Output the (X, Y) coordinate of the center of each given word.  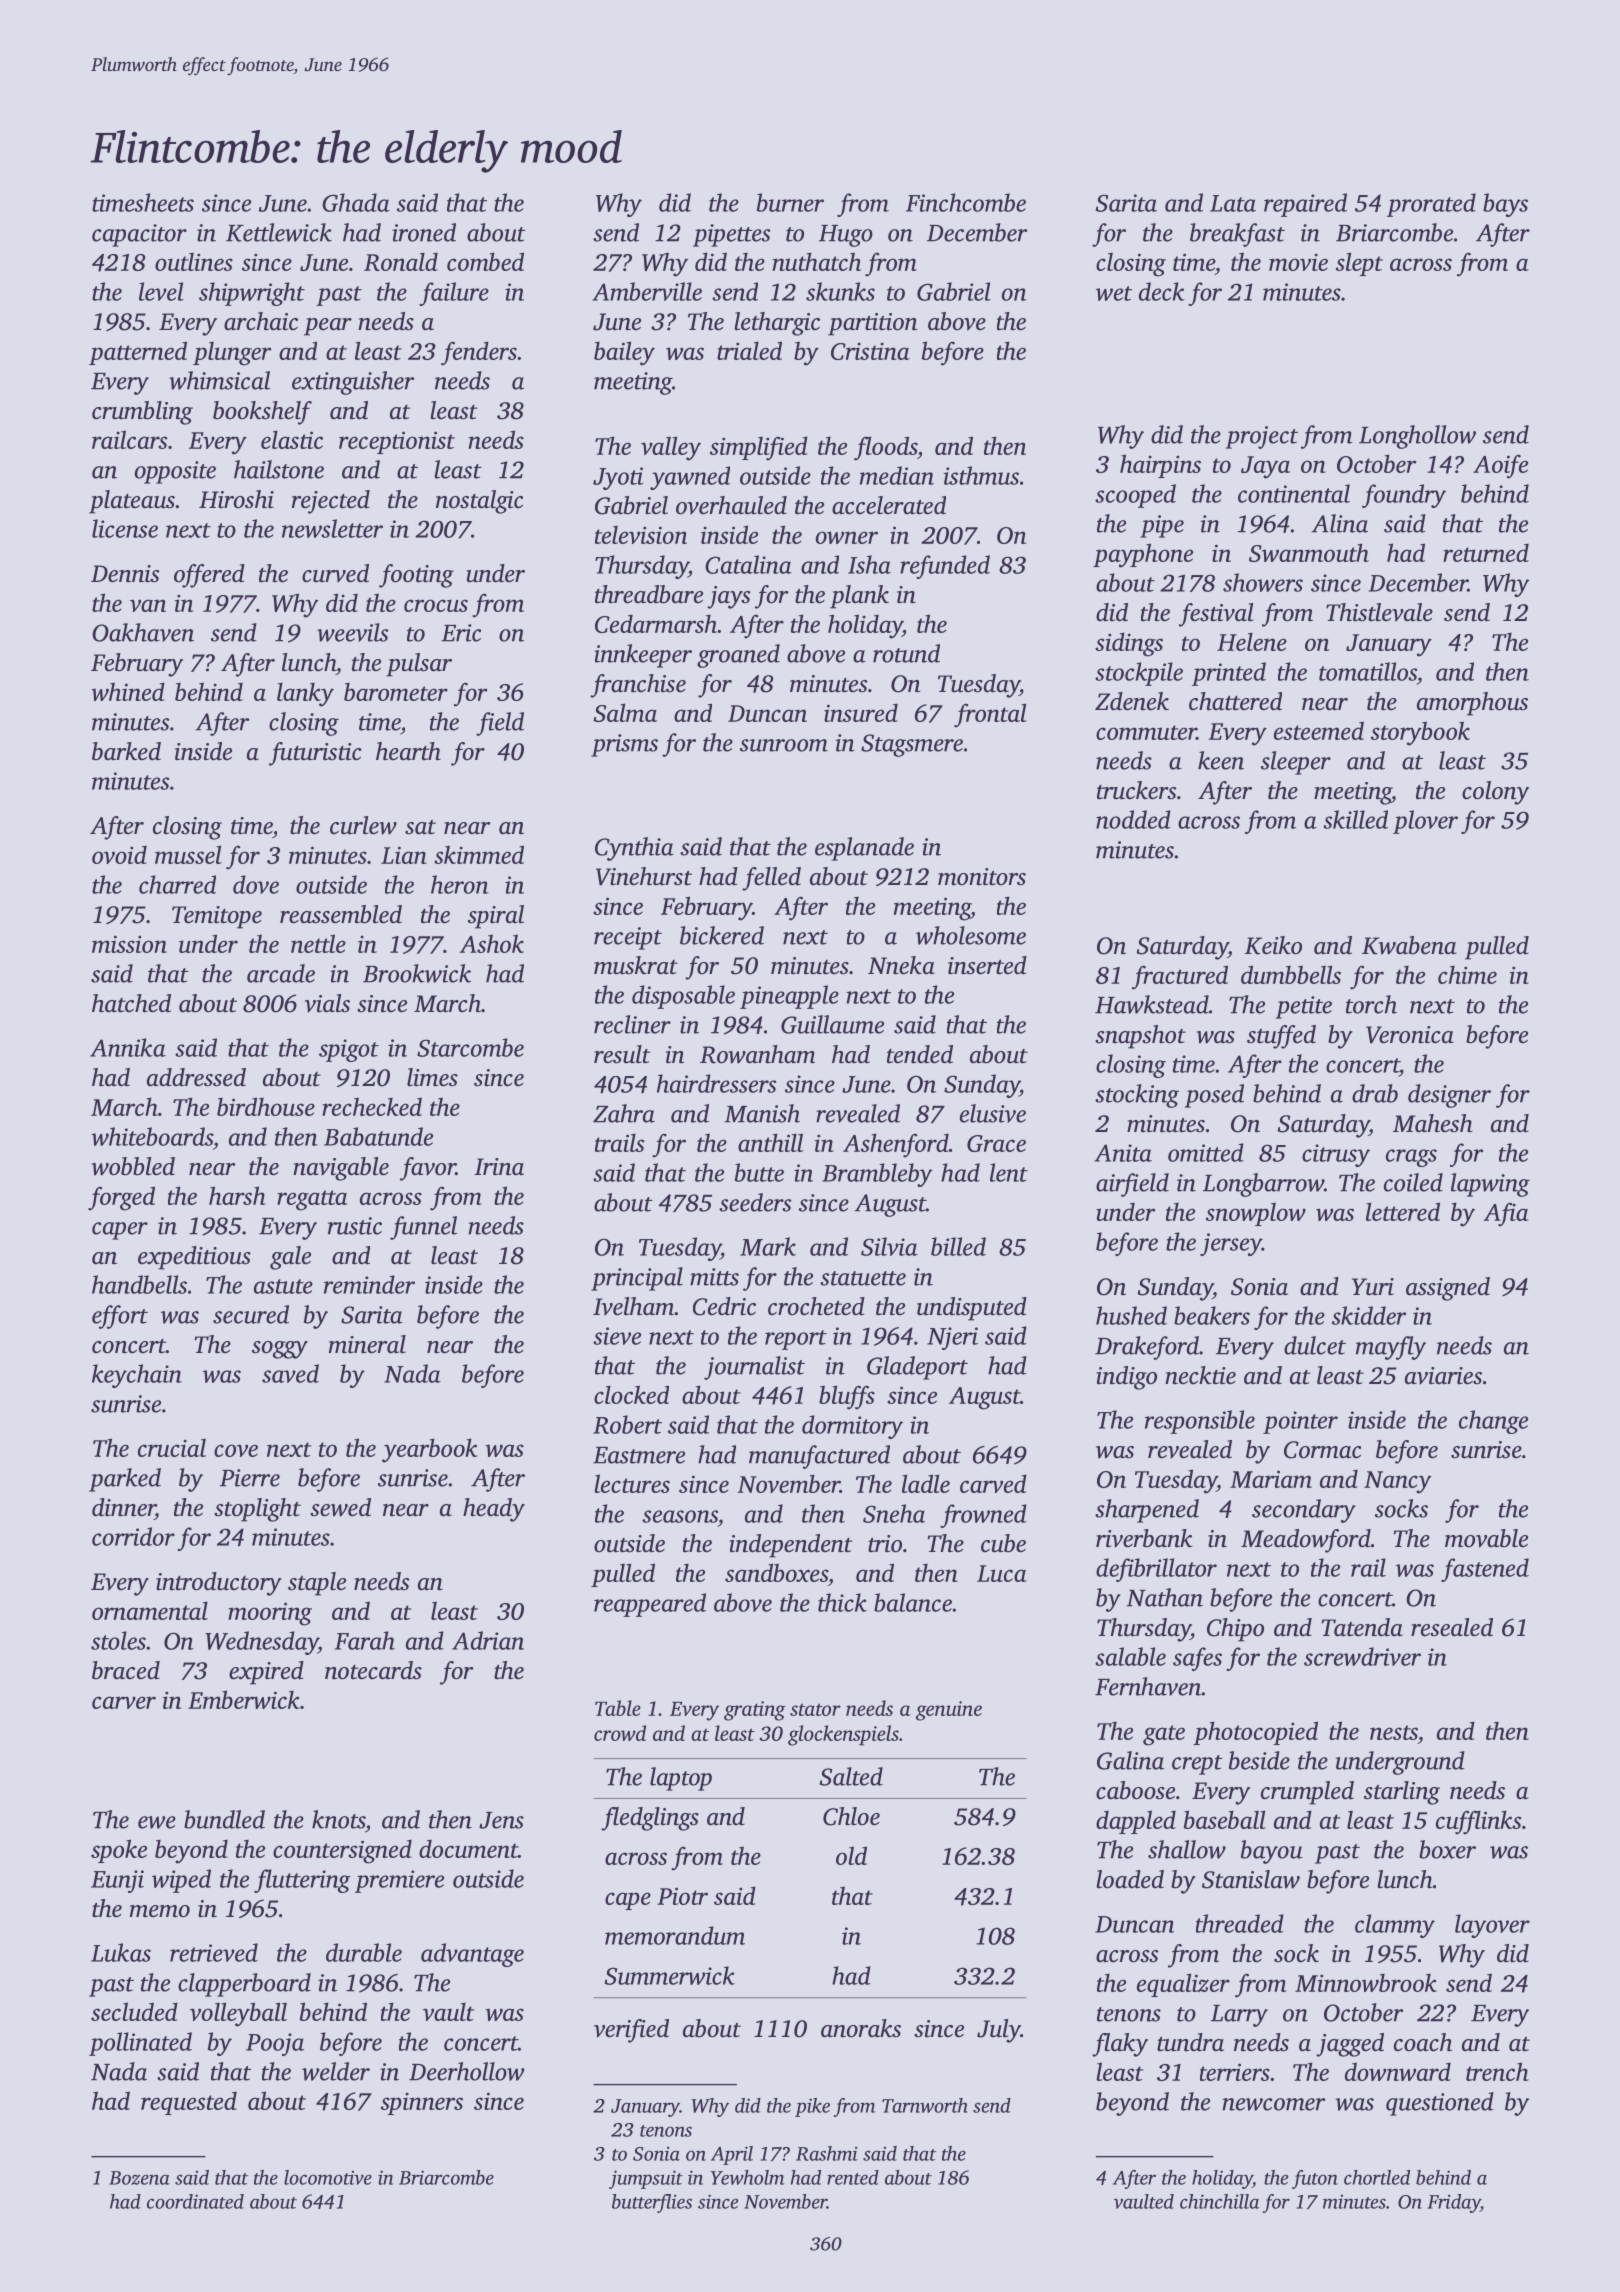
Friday (1453, 2203)
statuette (863, 1278)
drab (1375, 1093)
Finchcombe (966, 202)
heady (494, 1510)
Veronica (1410, 1035)
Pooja (275, 2044)
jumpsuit (646, 2179)
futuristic (315, 754)
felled (771, 879)
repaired (1305, 205)
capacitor (139, 235)
